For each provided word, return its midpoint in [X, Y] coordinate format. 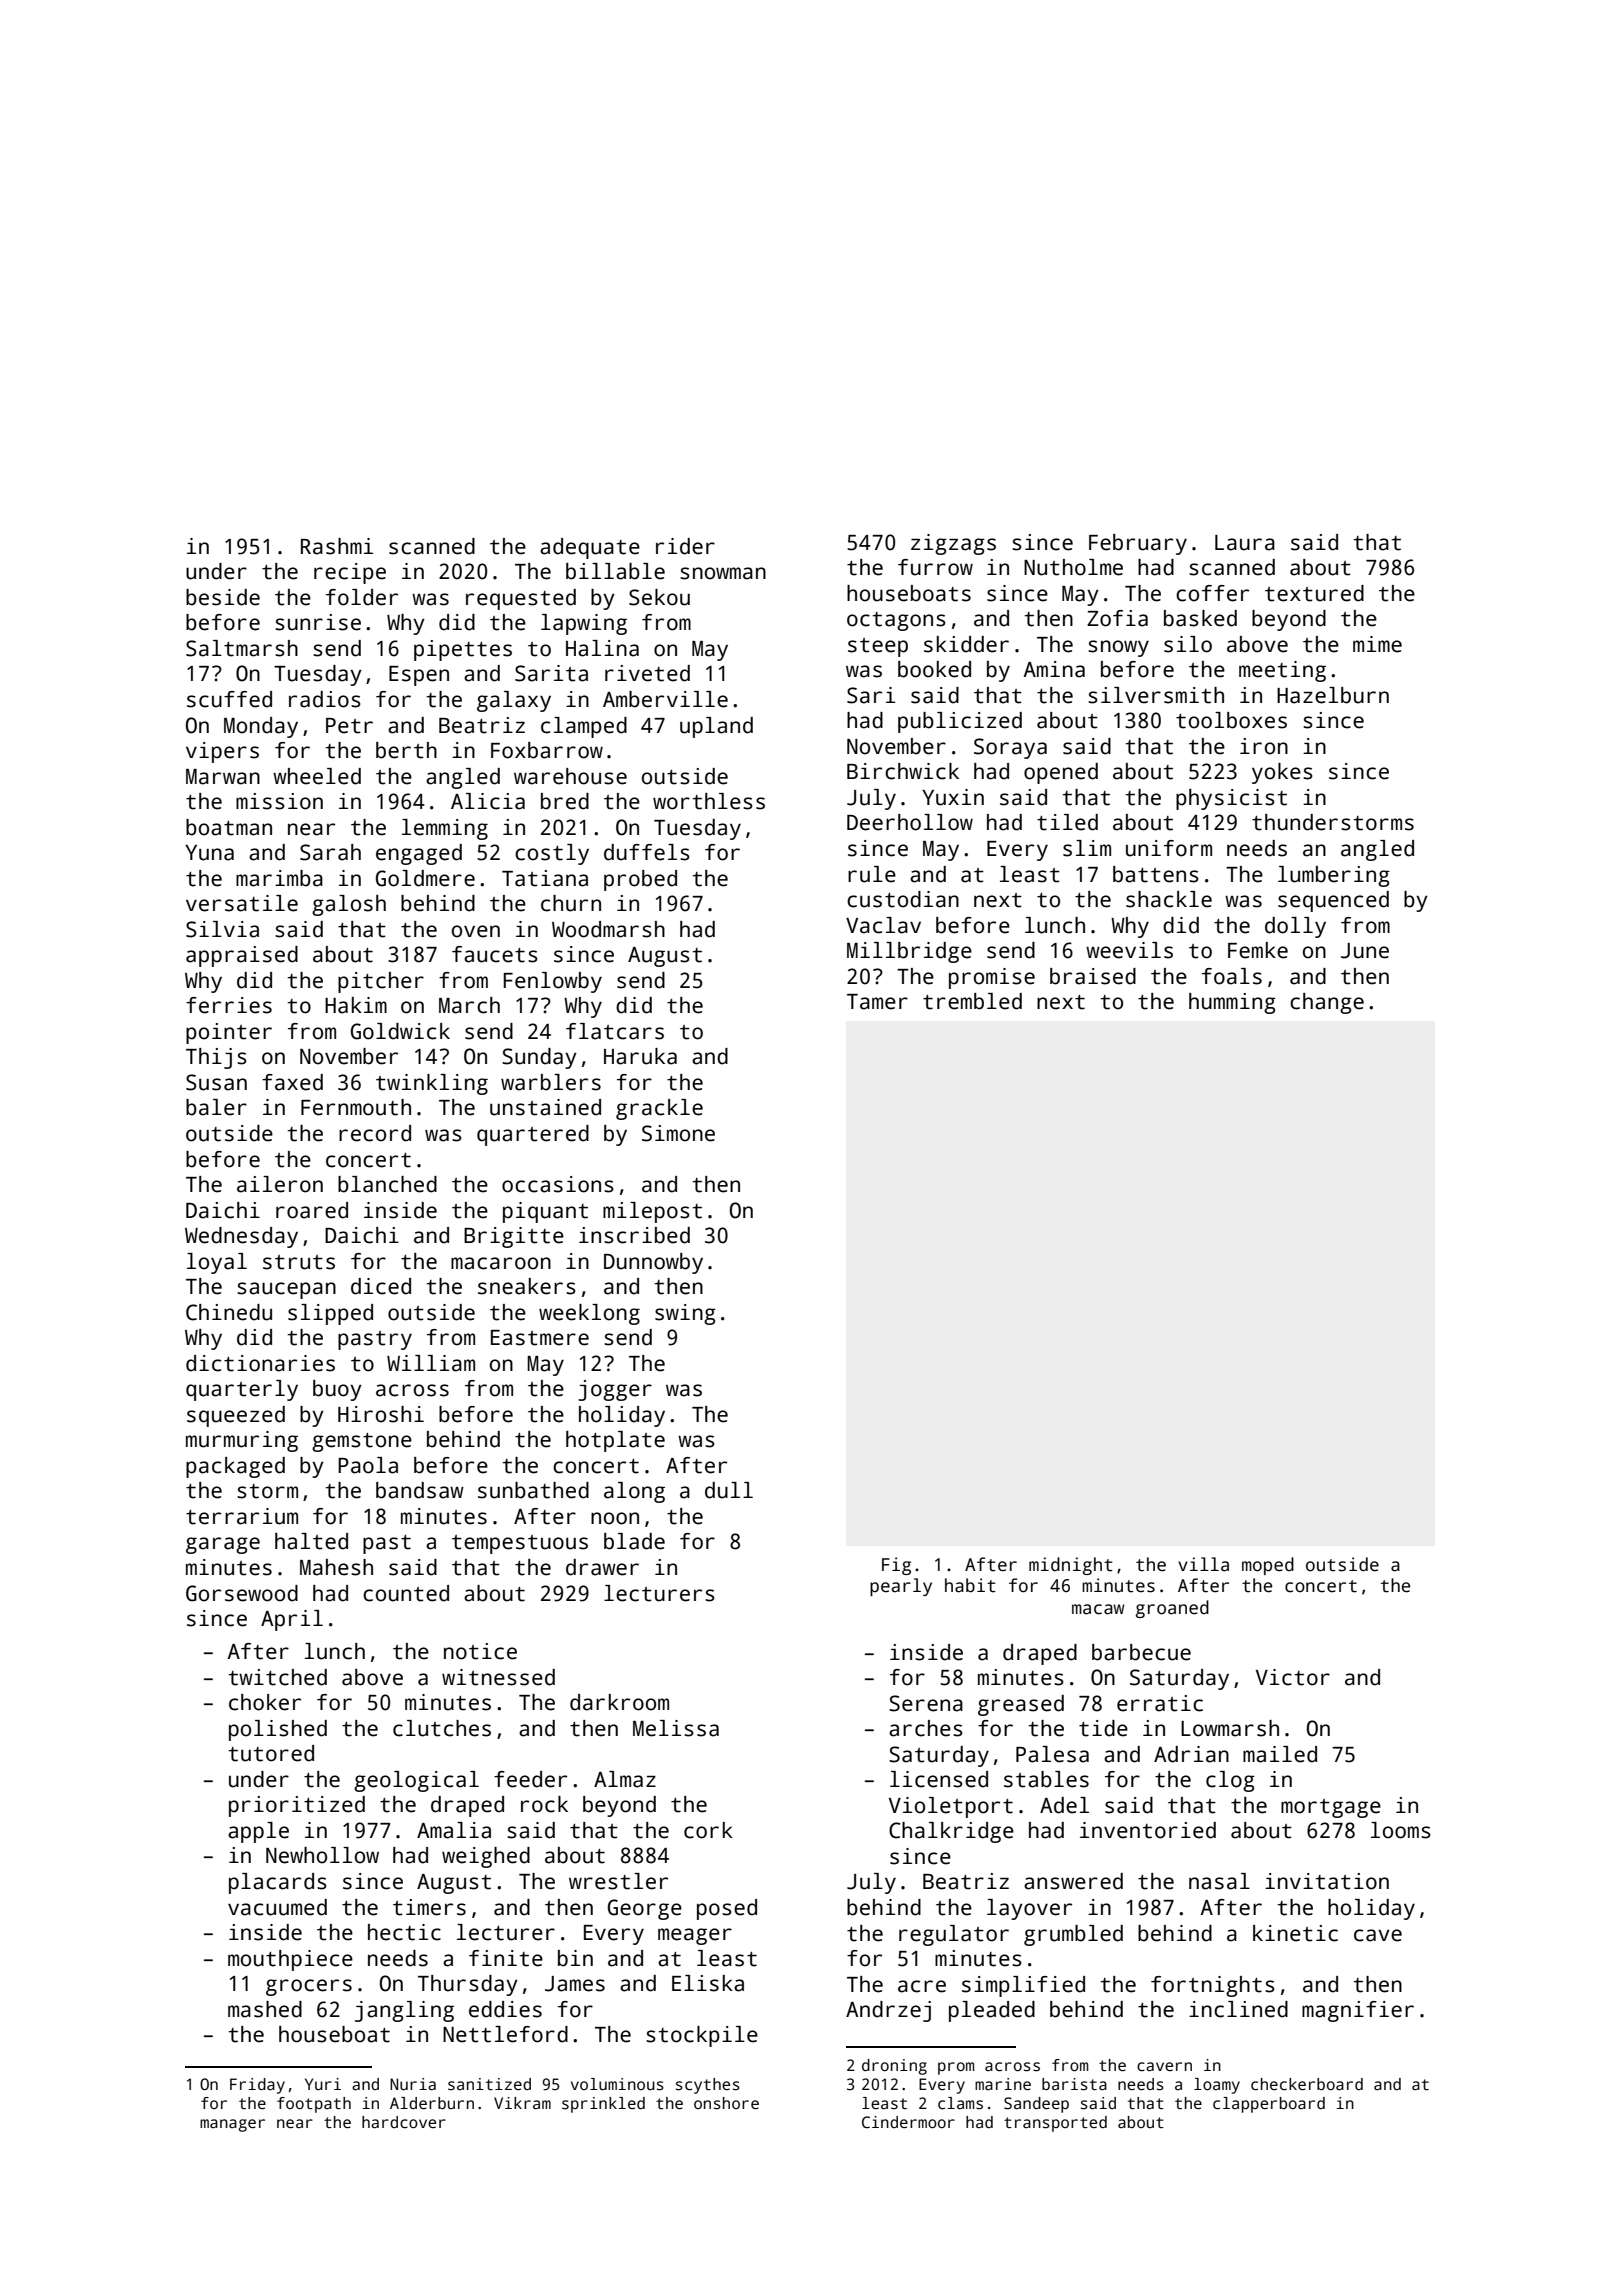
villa [1203, 1564]
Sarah [330, 852]
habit [970, 1585]
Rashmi [337, 546]
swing [685, 1314]
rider [685, 546]
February [1138, 544]
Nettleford [505, 2034]
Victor [1293, 1677]
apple [258, 1832]
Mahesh [336, 1567]
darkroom [619, 1702]
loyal [217, 1263]
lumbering [1334, 876]
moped [1268, 1566]
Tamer [877, 1002]
